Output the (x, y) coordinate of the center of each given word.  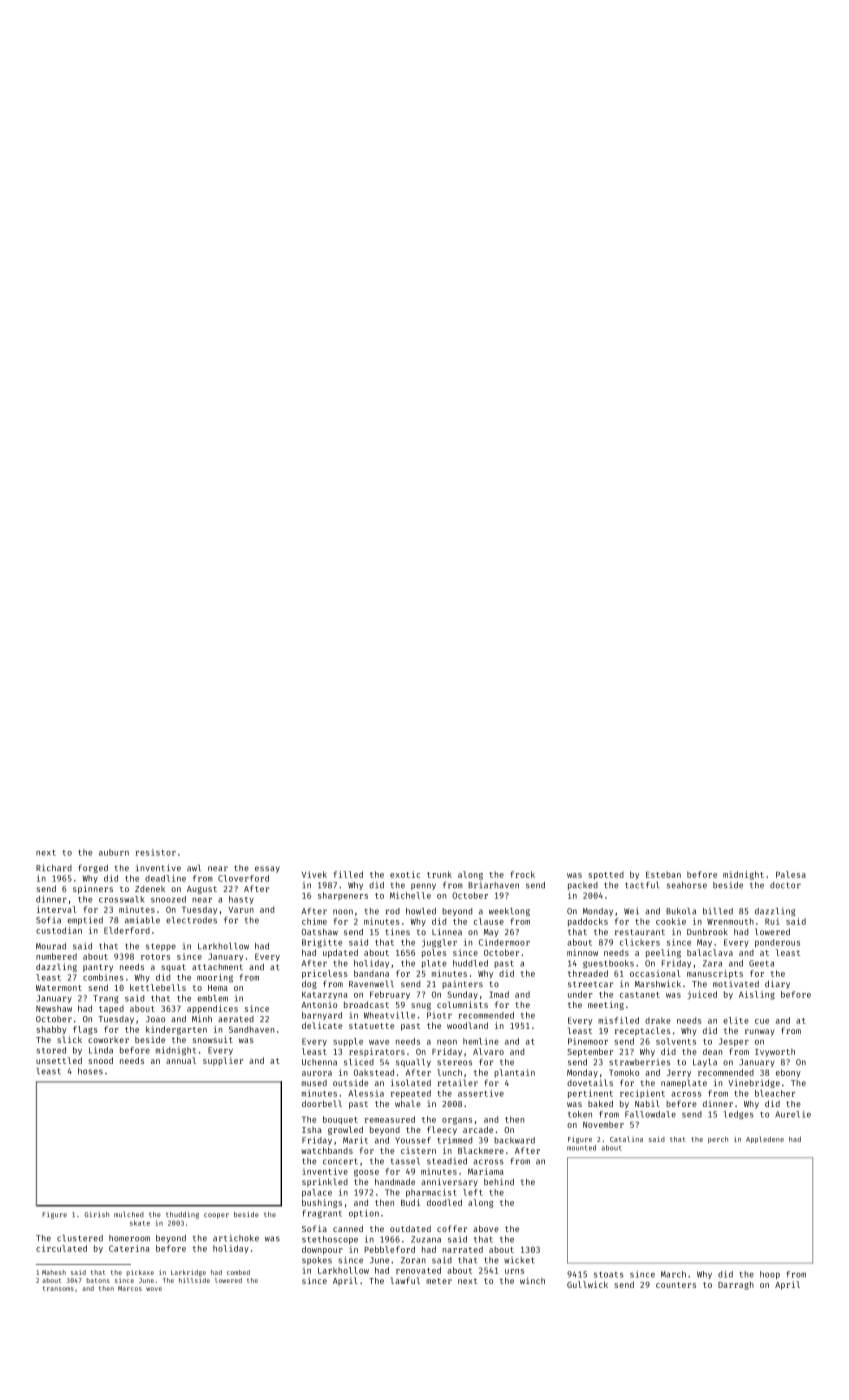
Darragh (736, 1285)
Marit (355, 1140)
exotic (405, 874)
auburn (114, 852)
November (603, 1124)
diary (777, 984)
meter (439, 1281)
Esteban (663, 874)
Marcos (130, 1288)
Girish (96, 1214)
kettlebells (158, 987)
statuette (371, 1026)
